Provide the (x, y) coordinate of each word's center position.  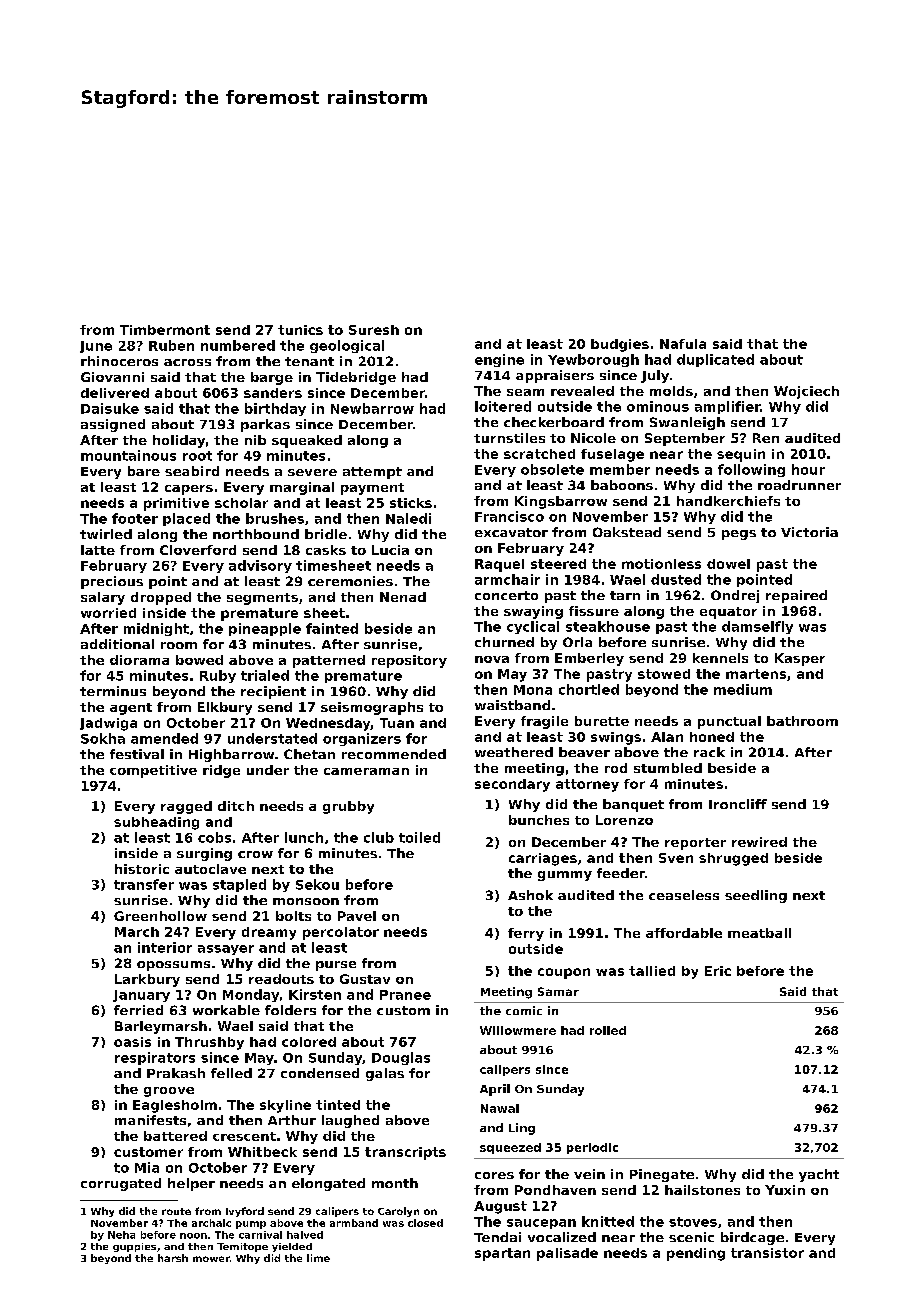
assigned (113, 425)
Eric (718, 971)
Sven (676, 858)
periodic (592, 1148)
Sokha (103, 738)
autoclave (210, 869)
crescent (244, 1136)
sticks (411, 503)
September (685, 439)
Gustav (365, 979)
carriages (543, 859)
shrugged (733, 859)
